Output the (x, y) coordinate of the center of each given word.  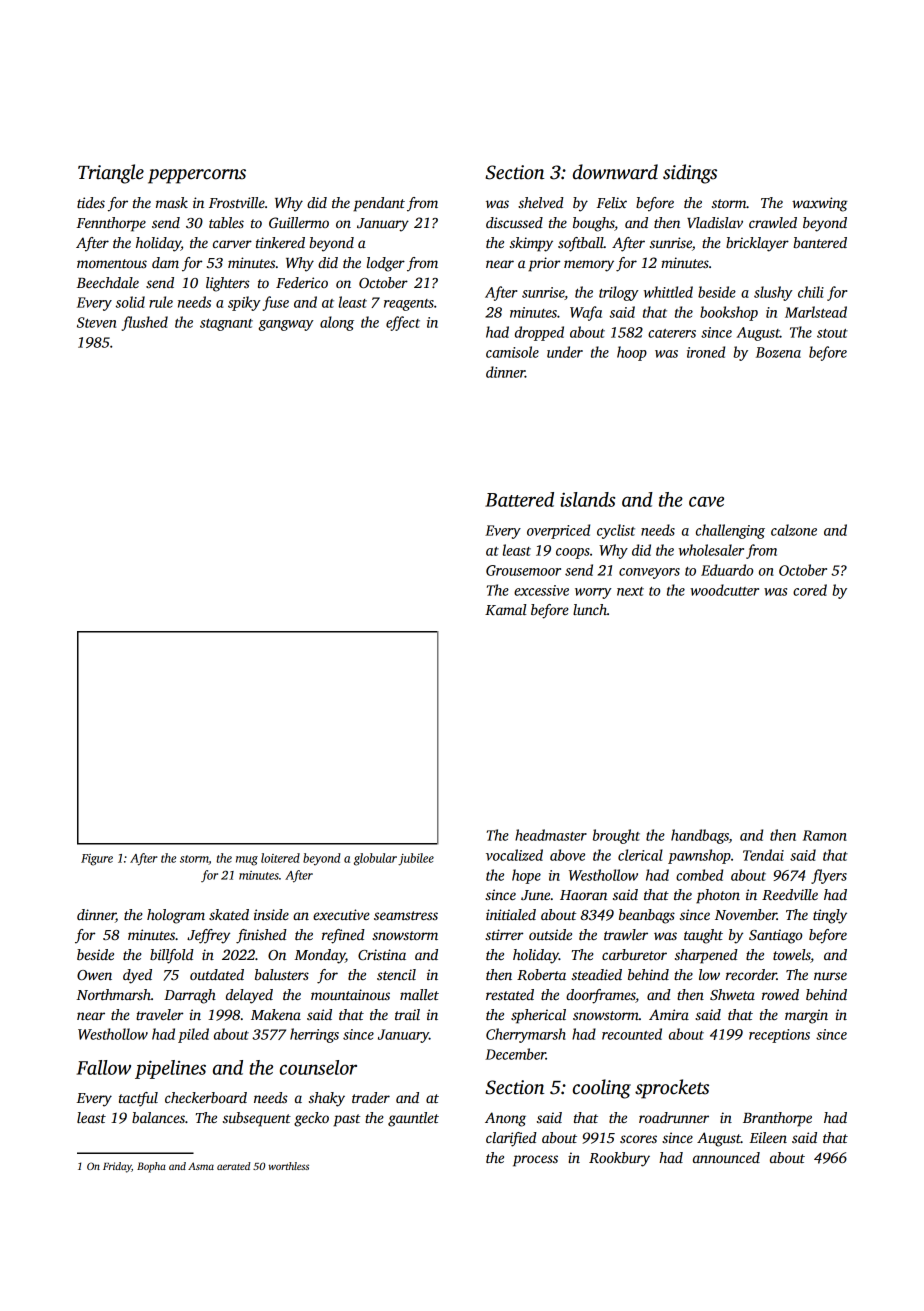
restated (510, 994)
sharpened (706, 956)
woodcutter (724, 590)
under (565, 352)
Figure (97, 860)
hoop (632, 353)
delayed (249, 996)
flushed (144, 323)
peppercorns (197, 176)
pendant (379, 204)
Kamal (506, 609)
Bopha (151, 1167)
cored (810, 590)
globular (375, 859)
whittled (668, 292)
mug (247, 861)
